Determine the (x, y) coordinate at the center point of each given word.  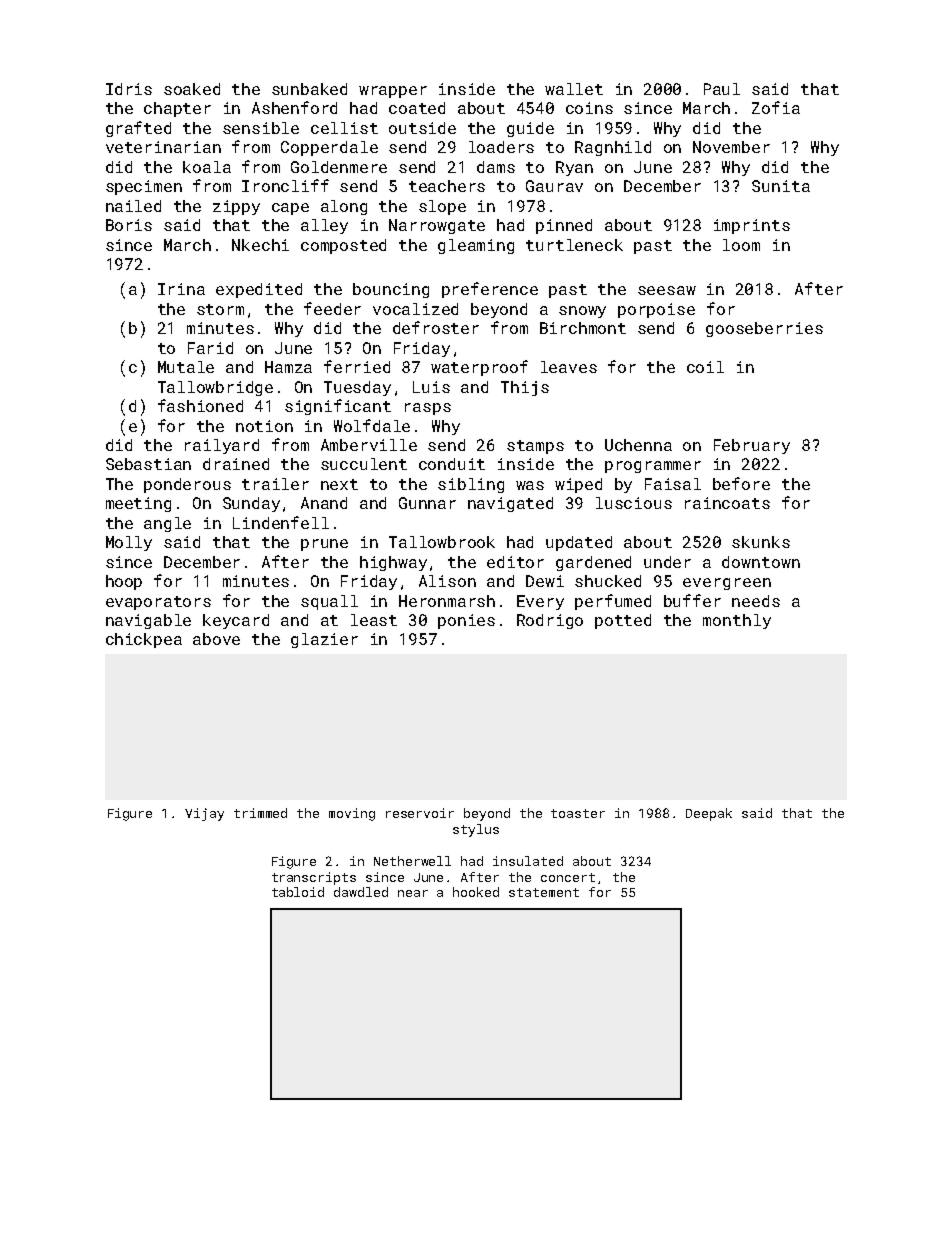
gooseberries (764, 329)
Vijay (204, 814)
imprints (752, 226)
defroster (436, 327)
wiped (578, 485)
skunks (761, 542)
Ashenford (294, 107)
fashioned (200, 405)
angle (167, 524)
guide (530, 129)
